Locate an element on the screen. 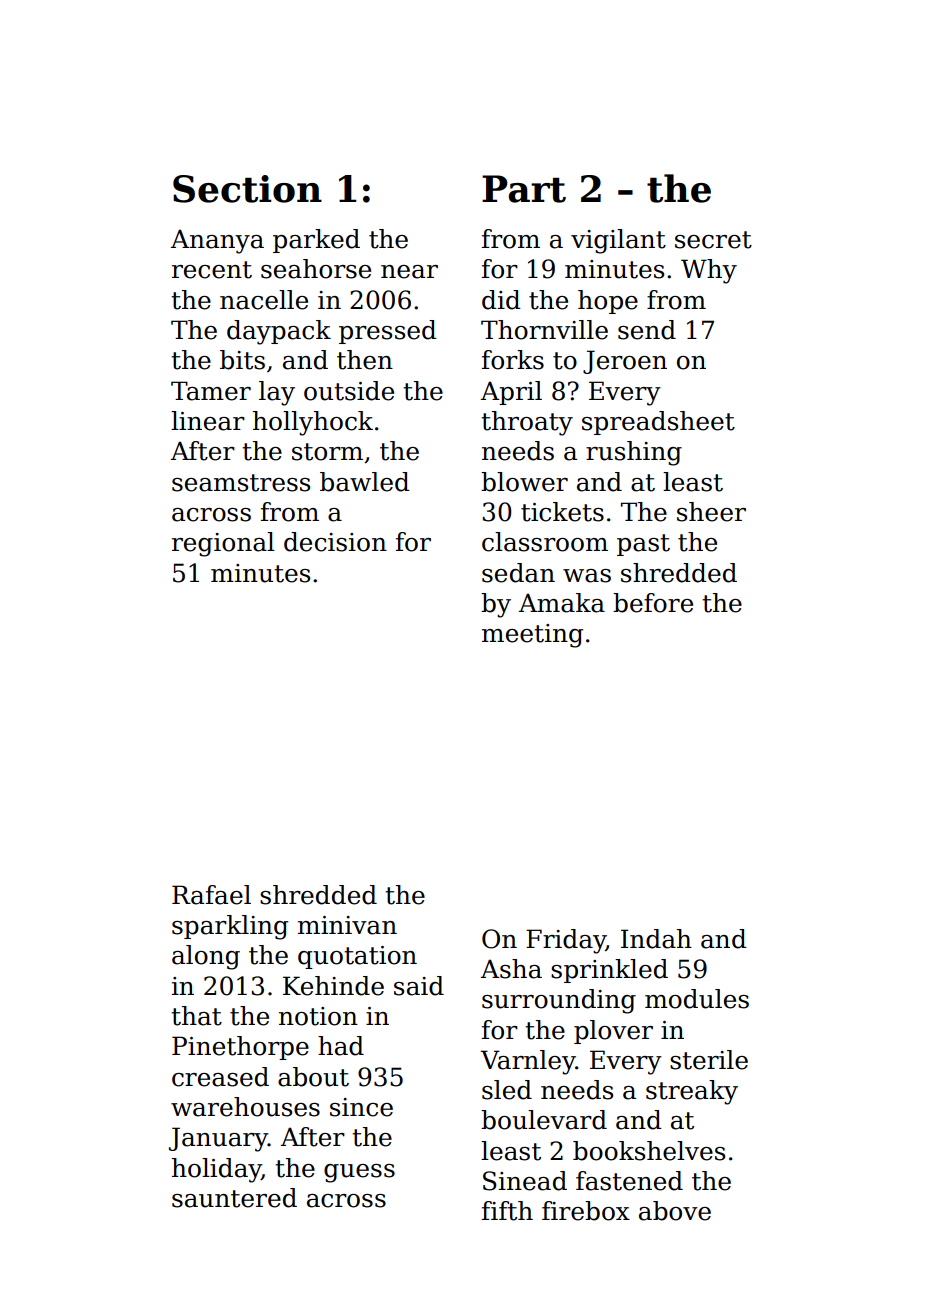 Image resolution: width=927 pixels, height=1315 pixels. minivan is located at coordinates (347, 925).
